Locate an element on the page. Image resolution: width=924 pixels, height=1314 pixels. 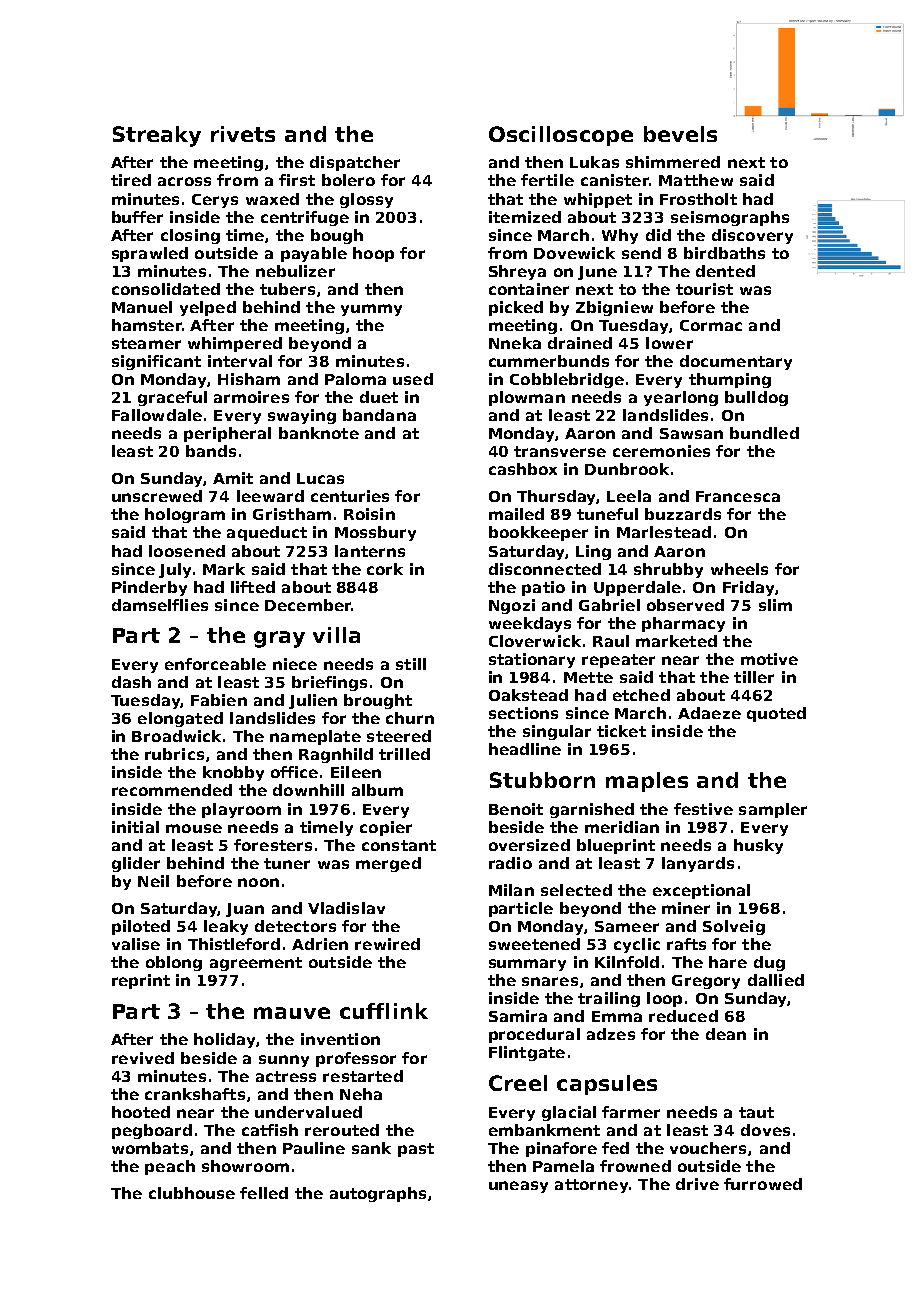
sank is located at coordinates (371, 1148).
